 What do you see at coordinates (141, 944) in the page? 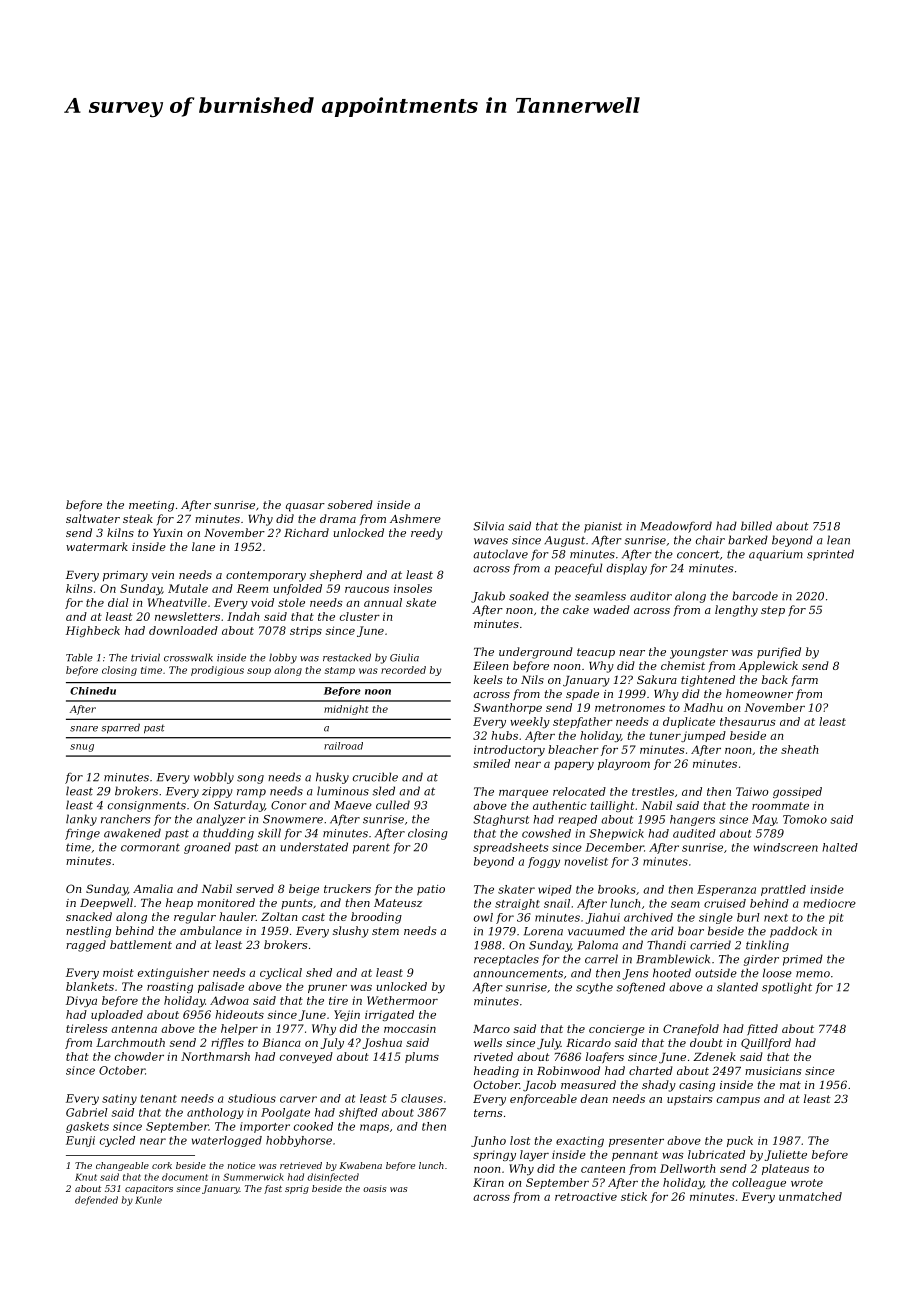
I see `battlement` at bounding box center [141, 944].
